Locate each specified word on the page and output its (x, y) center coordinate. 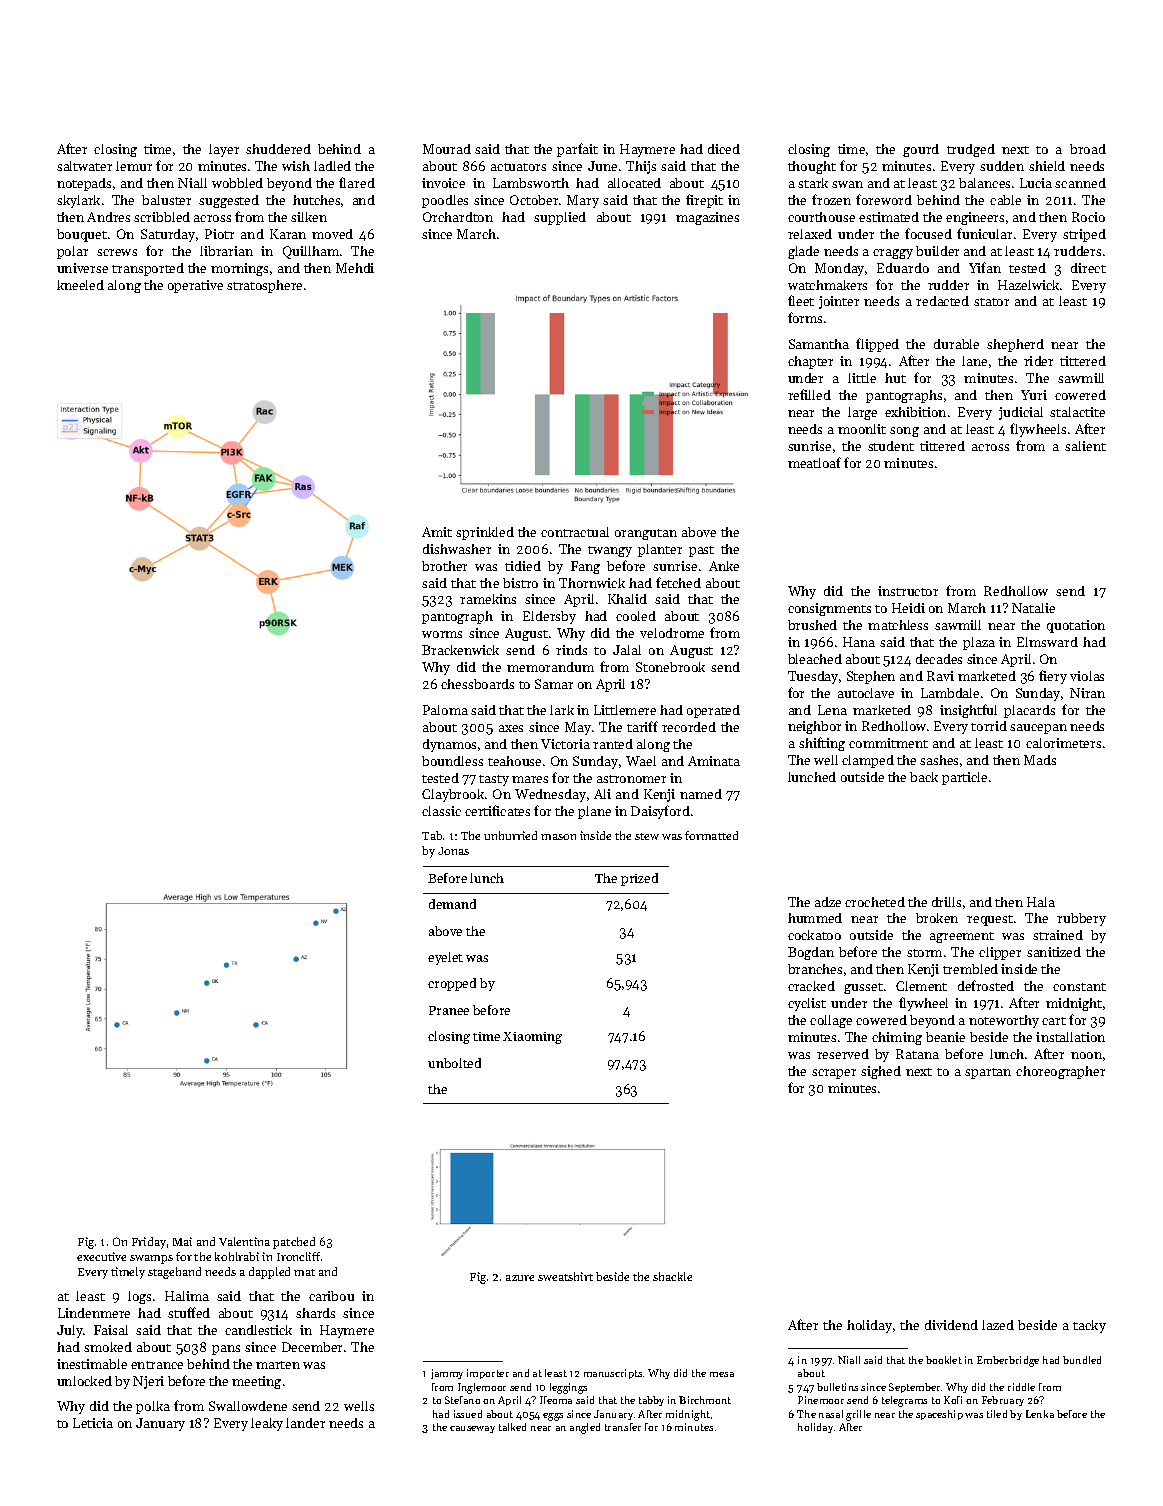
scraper (834, 1074)
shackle (672, 1276)
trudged (971, 150)
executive (101, 1256)
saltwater (84, 166)
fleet (801, 300)
